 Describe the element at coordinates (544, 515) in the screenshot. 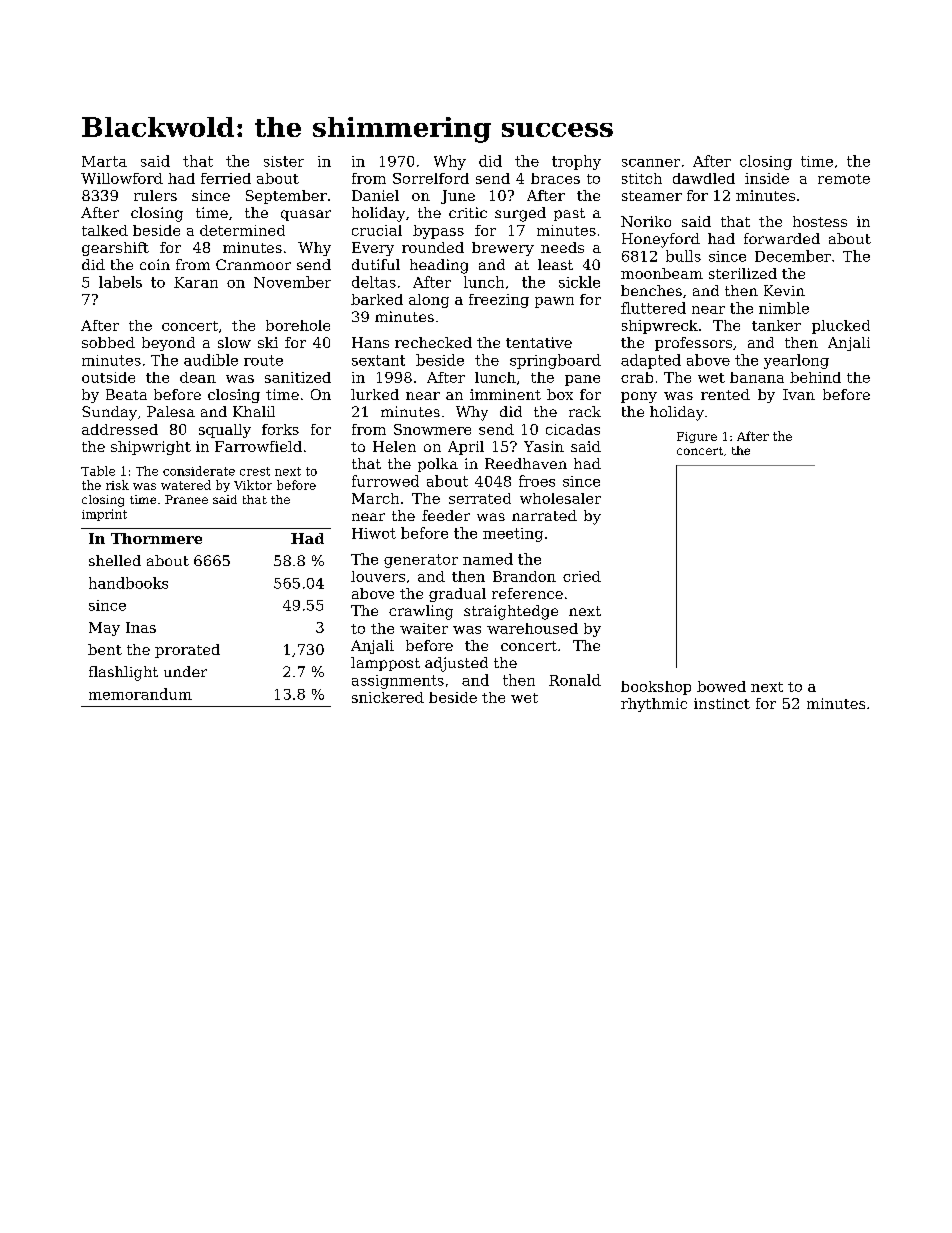

I see `narrated` at that location.
